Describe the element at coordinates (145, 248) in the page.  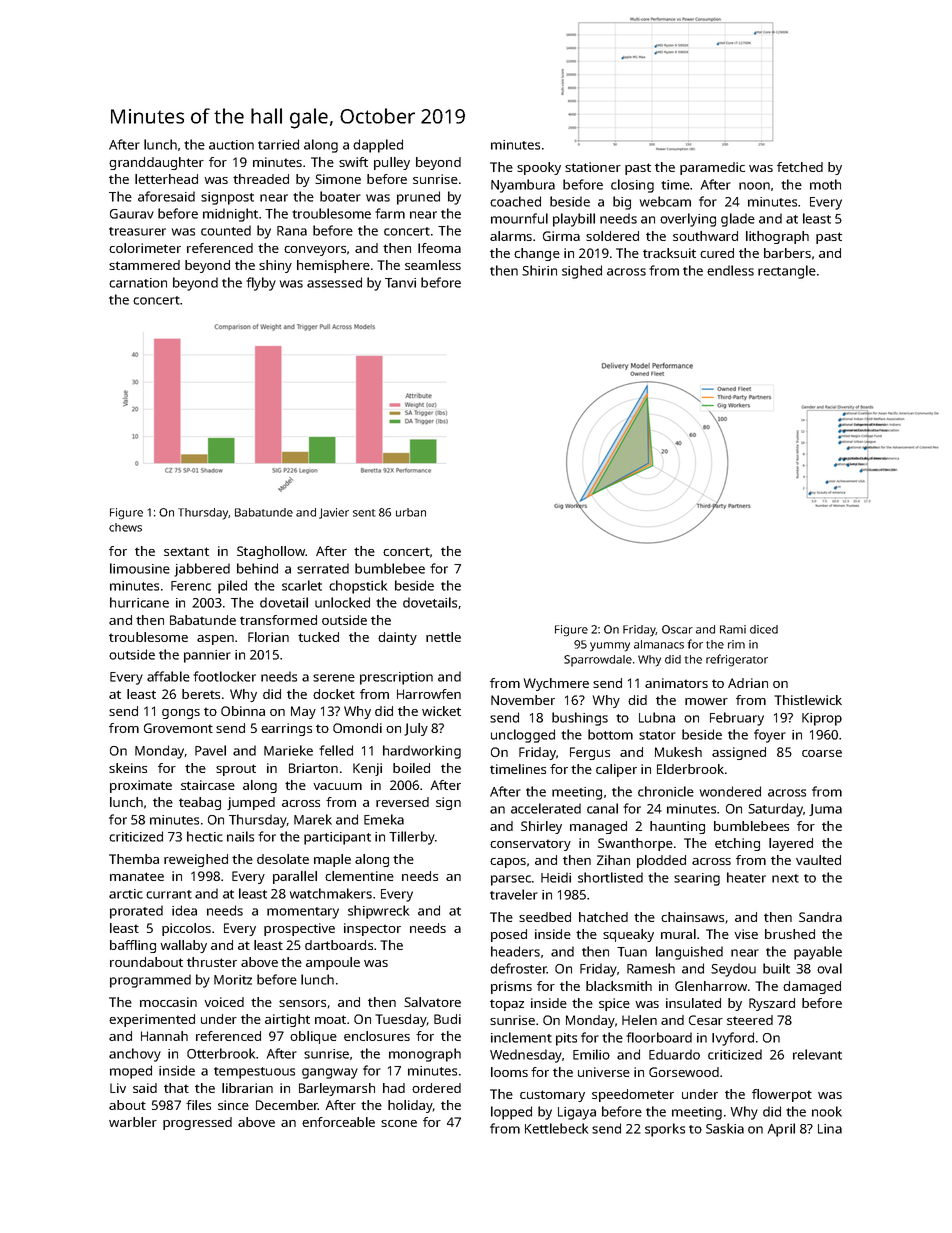
I see `colorimeter` at that location.
